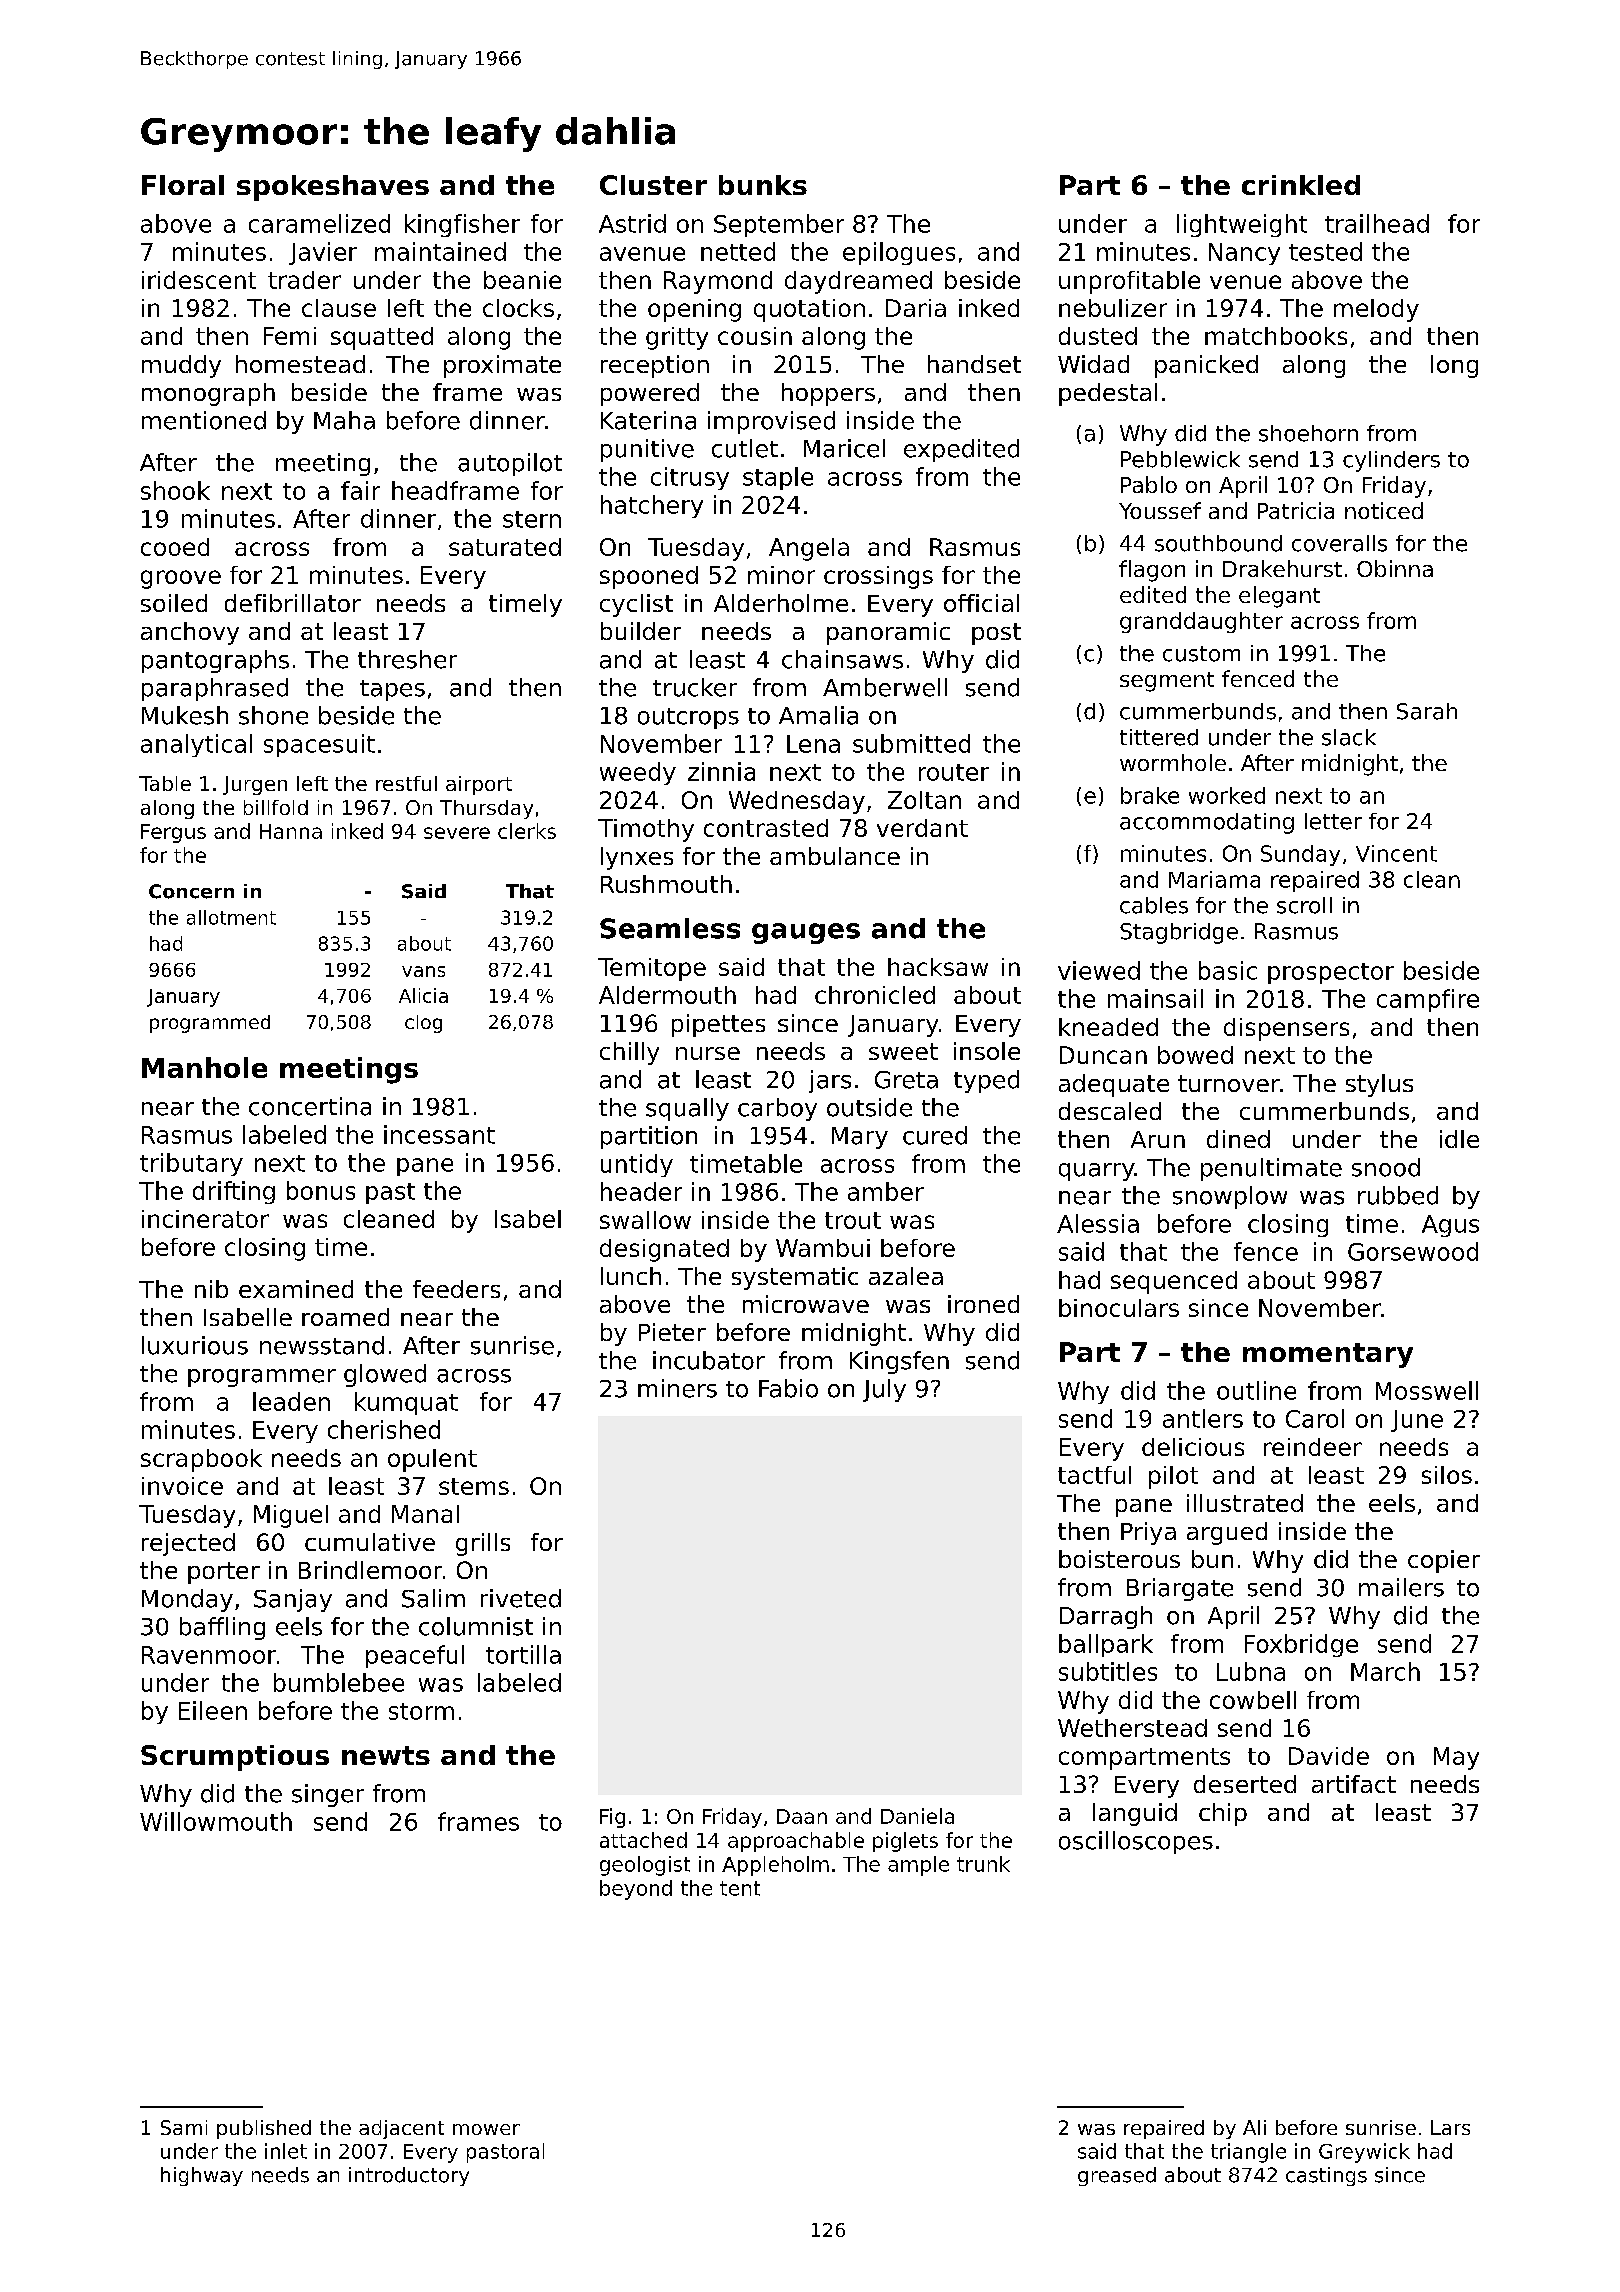  Describe the element at coordinates (763, 185) in the screenshot. I see `bunks` at that location.
